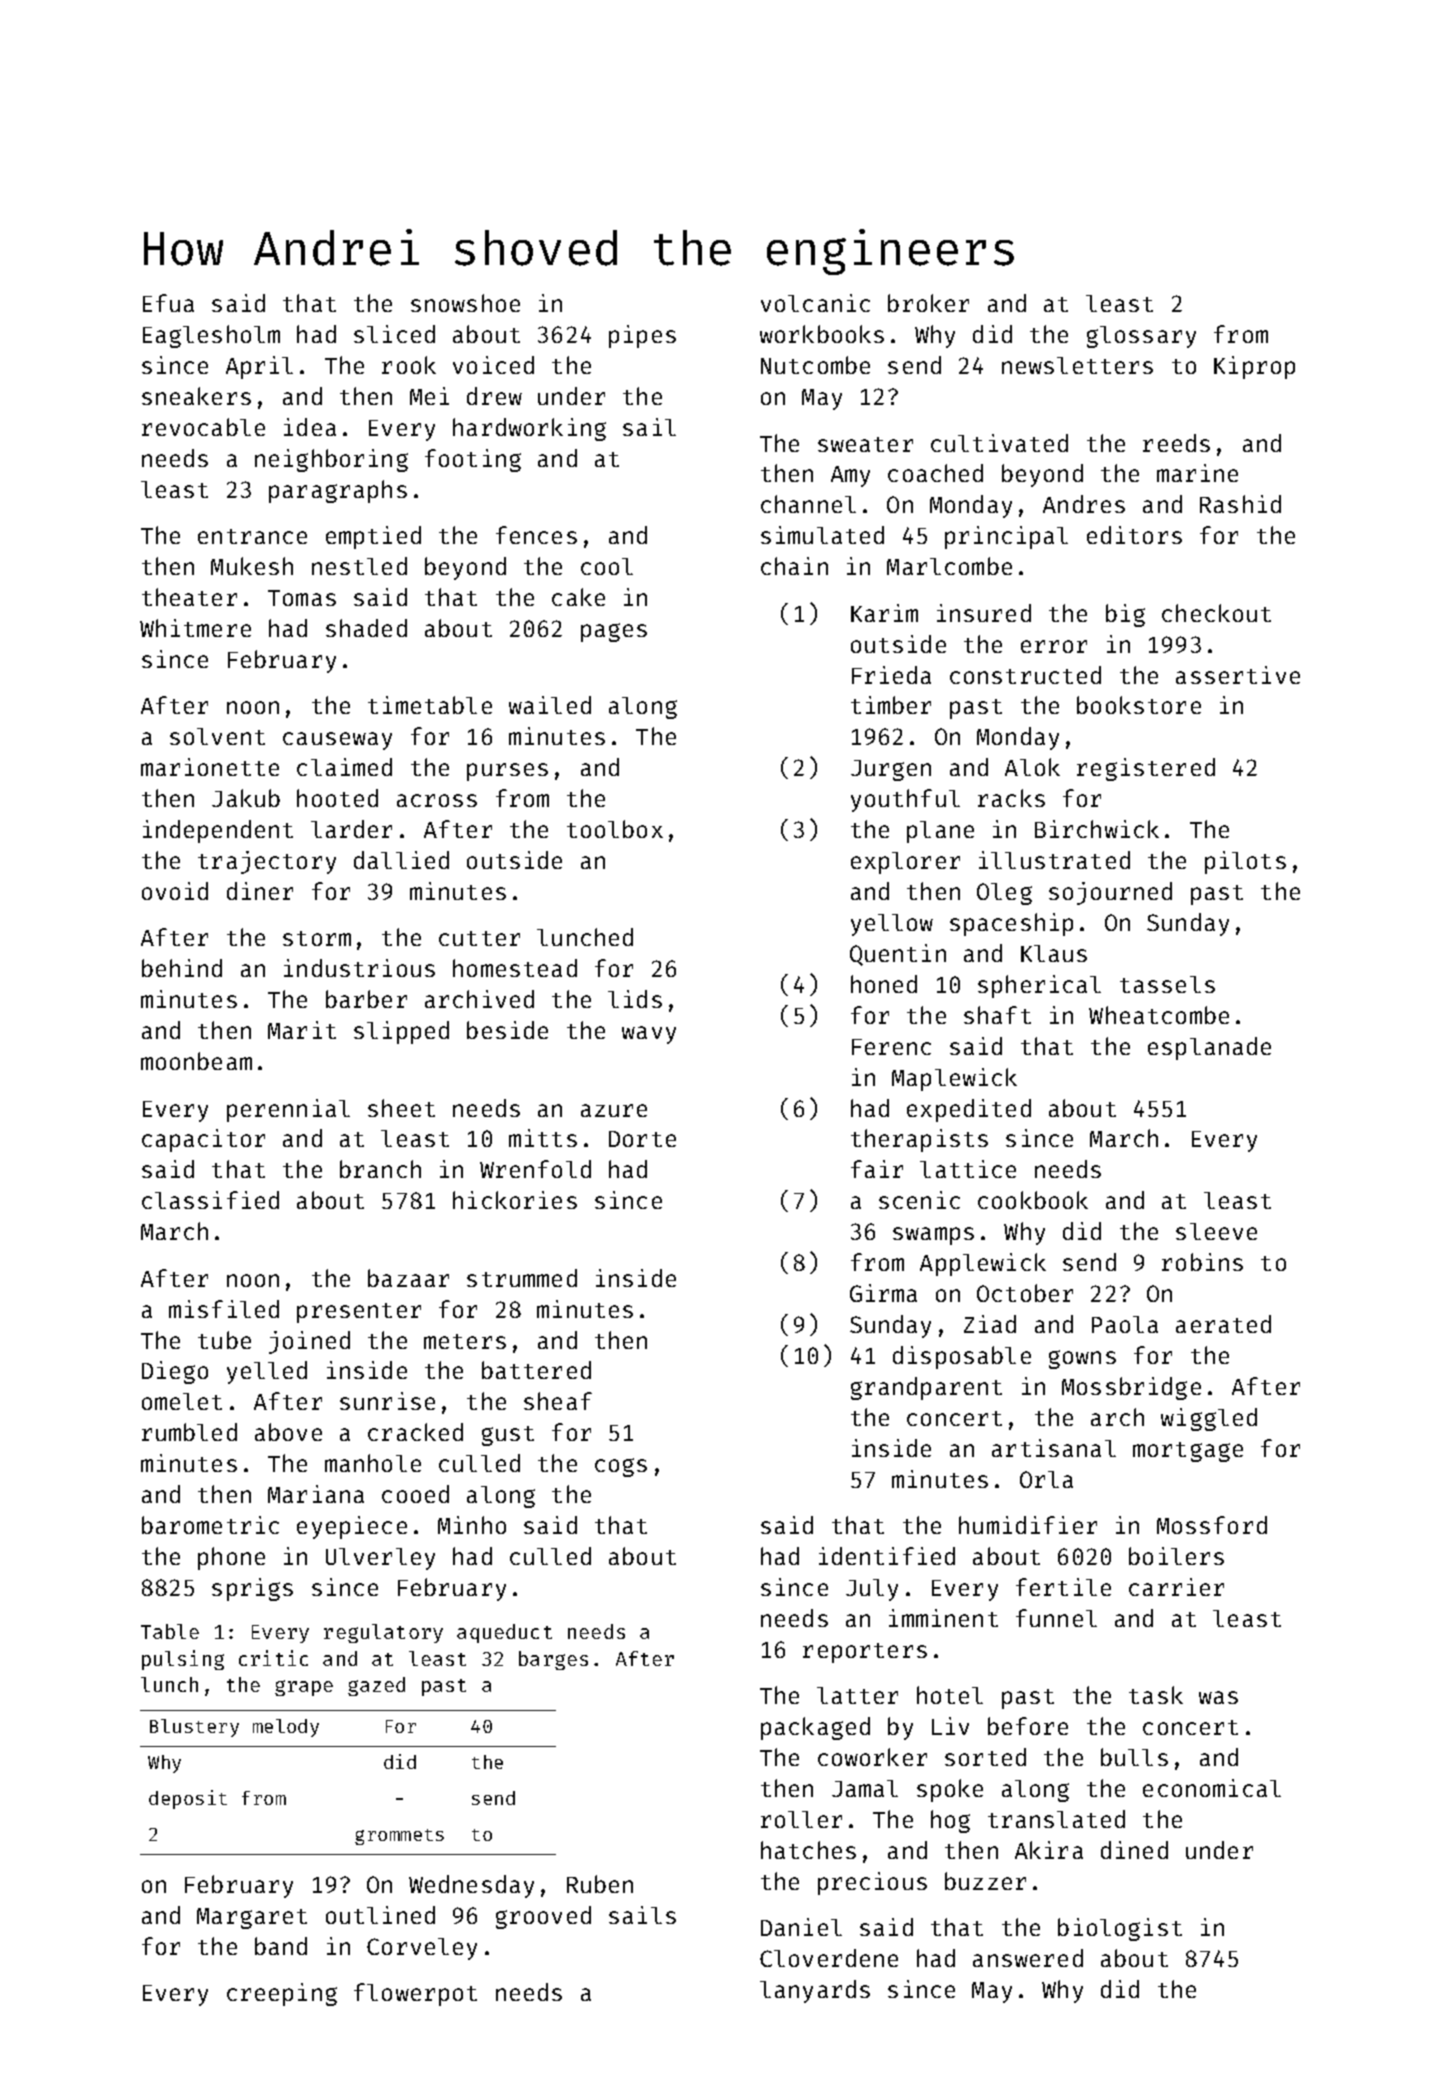 The image size is (1450, 2100). I want to click on deposit, so click(188, 1799).
